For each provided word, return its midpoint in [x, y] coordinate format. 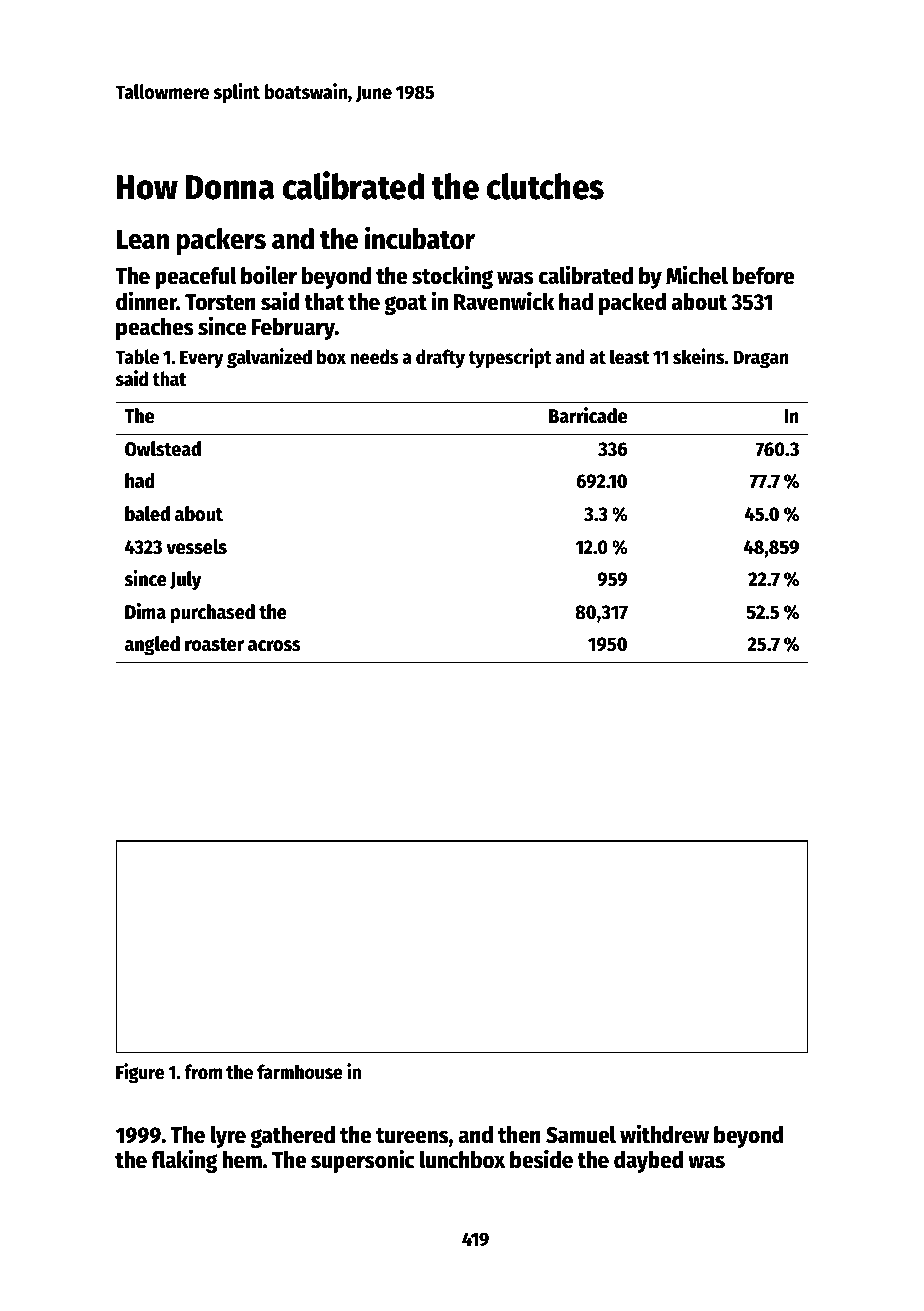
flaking [184, 1161]
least [629, 357]
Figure [140, 1073]
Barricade [588, 415]
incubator [420, 238]
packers [221, 241]
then [519, 1135]
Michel [697, 275]
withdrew [664, 1134]
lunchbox [462, 1160]
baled [147, 514]
